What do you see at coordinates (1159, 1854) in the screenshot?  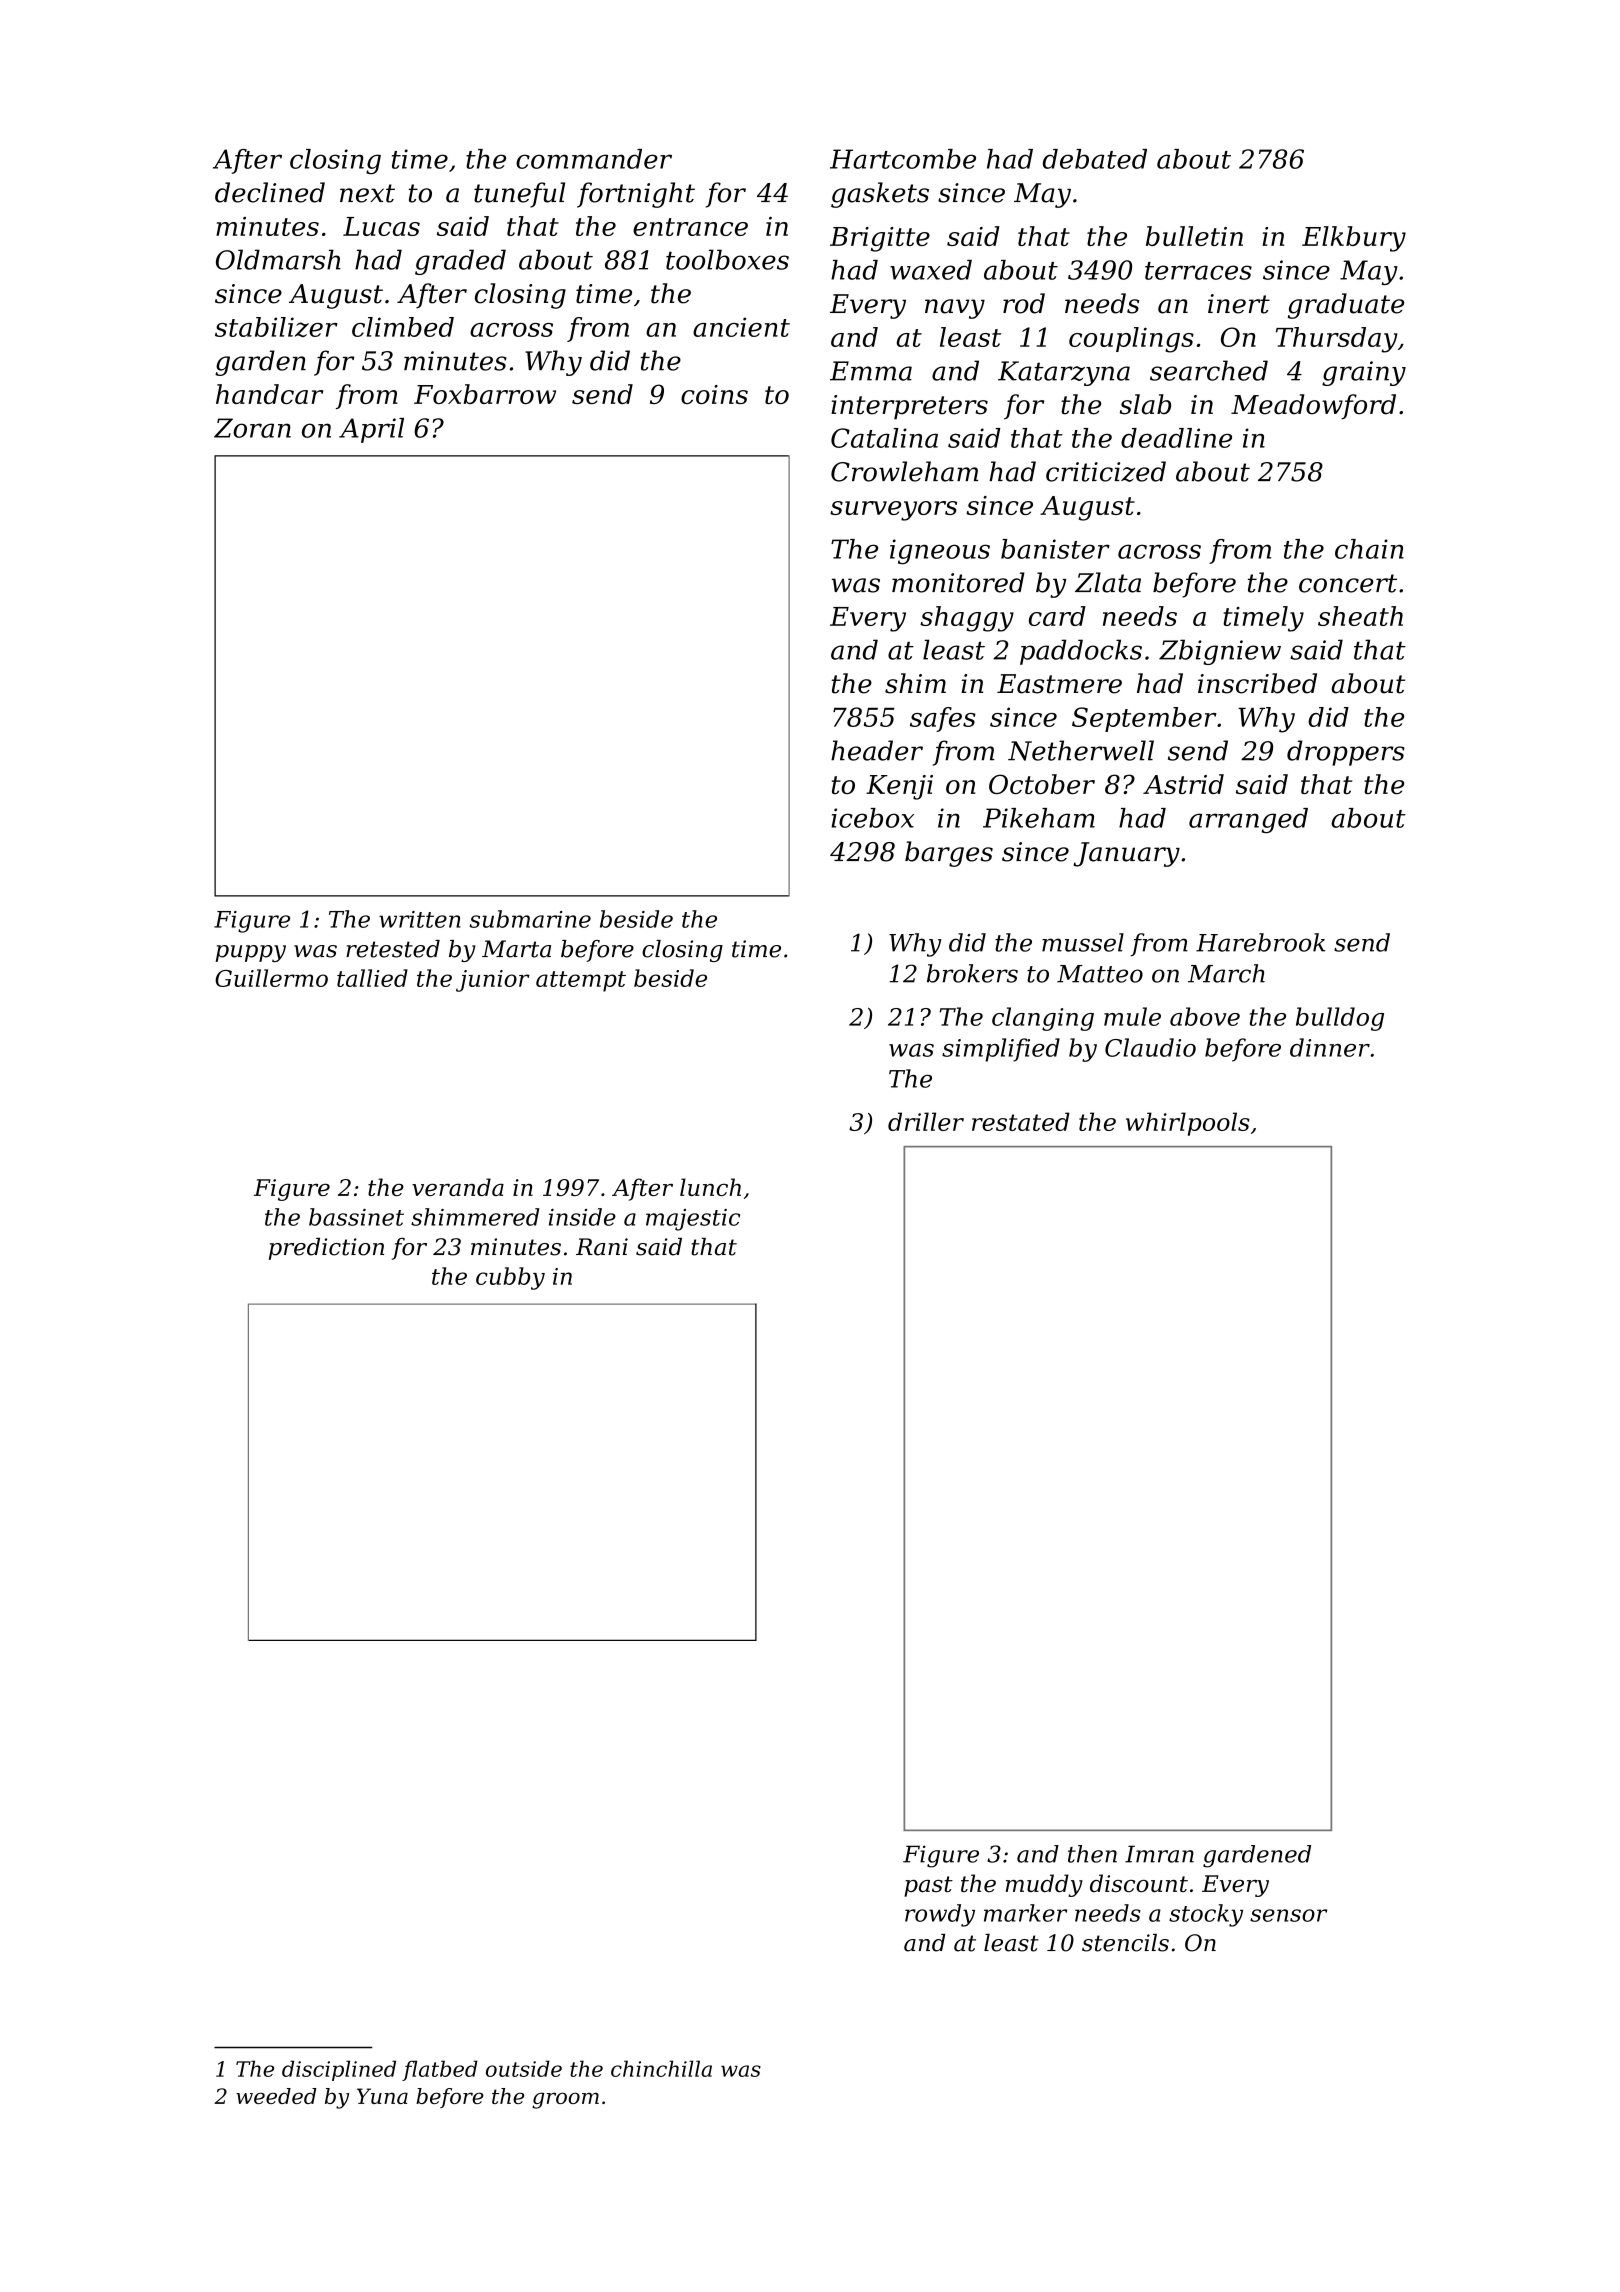 I see `Imran` at bounding box center [1159, 1854].
